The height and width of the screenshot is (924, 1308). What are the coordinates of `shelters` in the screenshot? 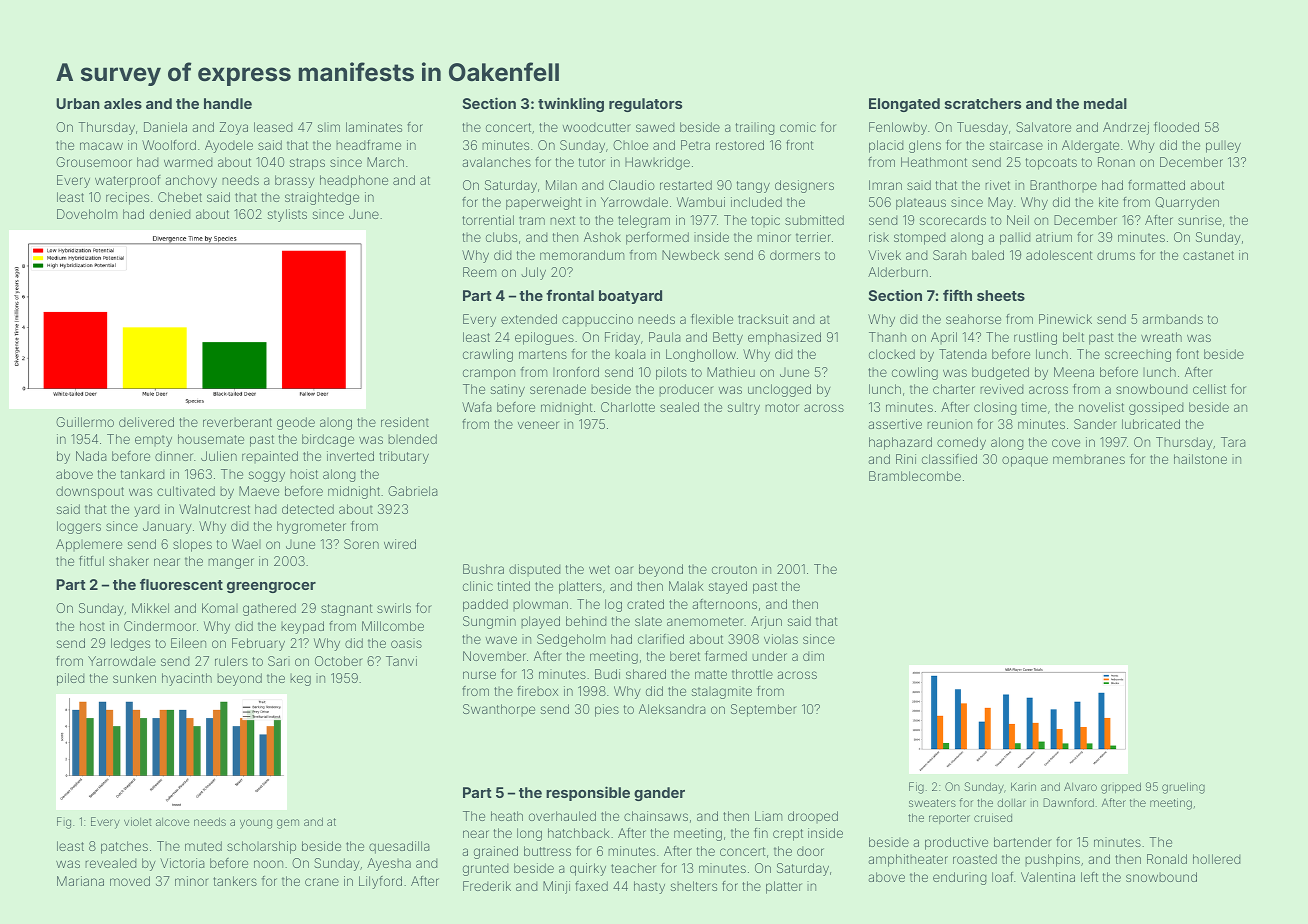 It's located at (694, 886).
